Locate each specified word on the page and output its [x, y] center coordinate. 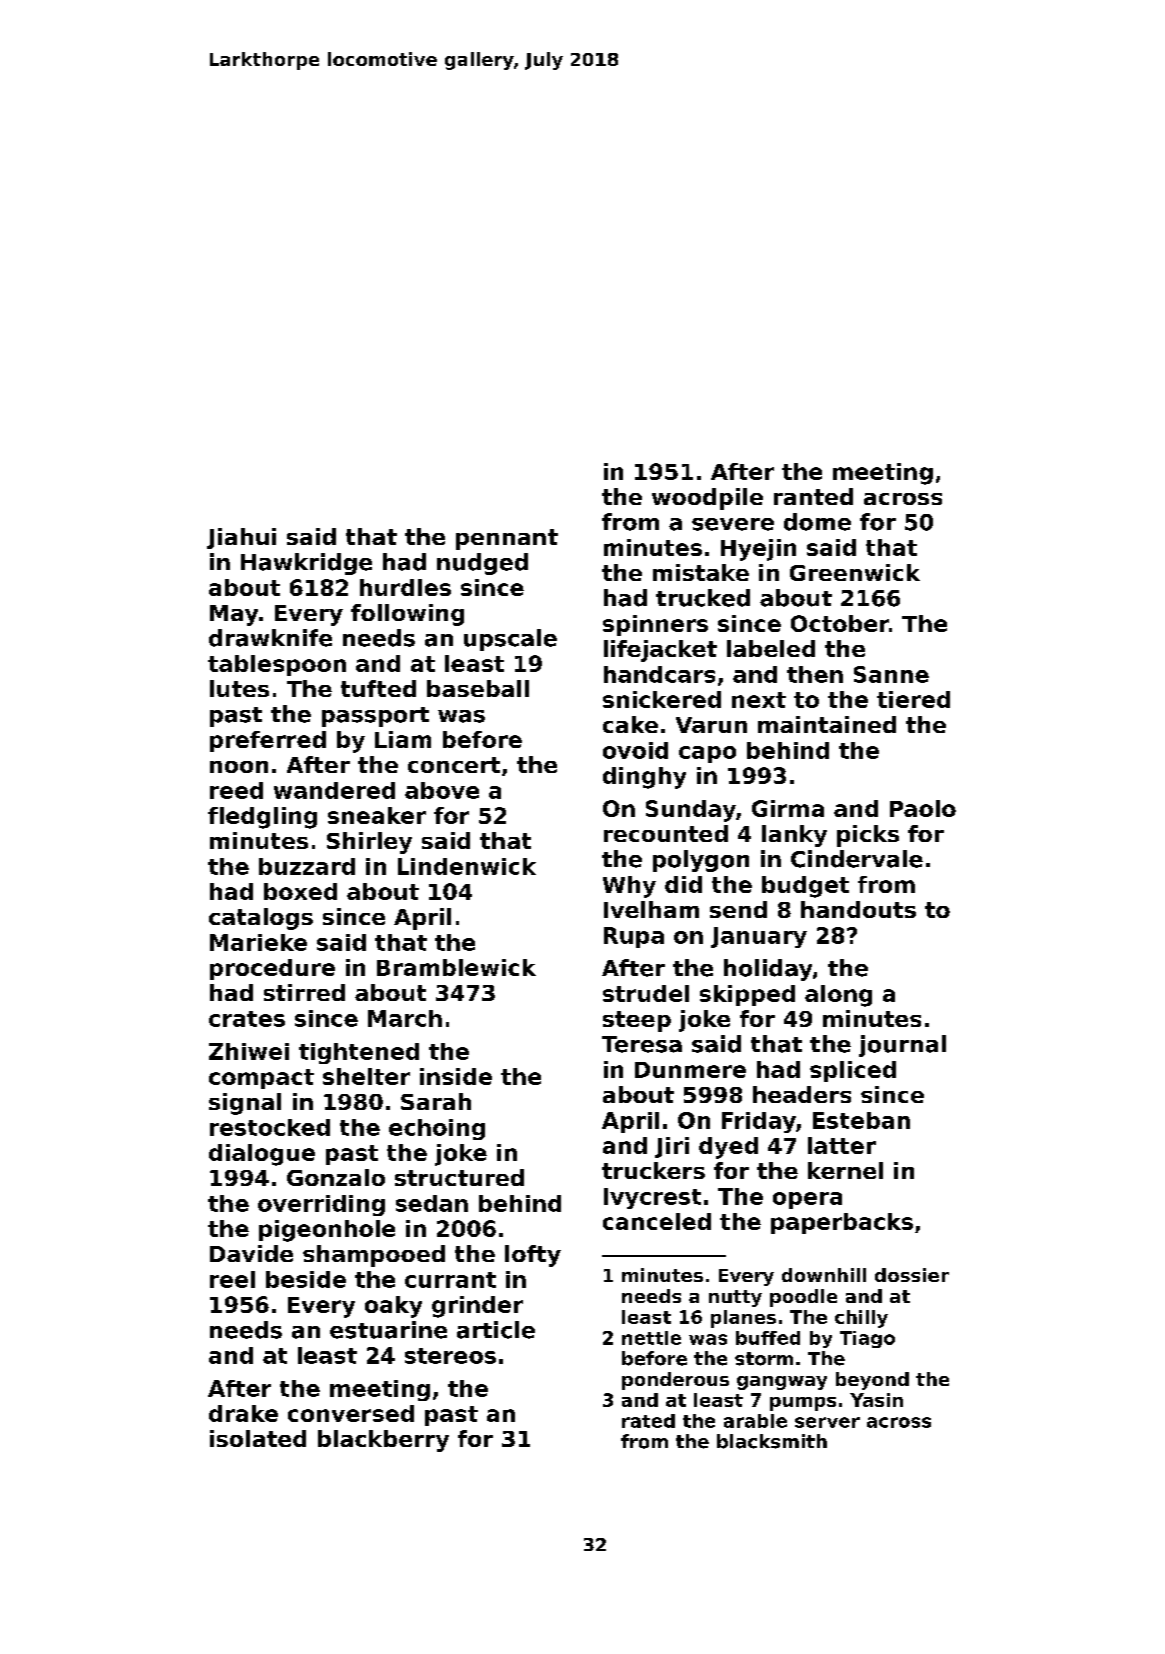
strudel [646, 993]
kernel [845, 1170]
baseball [478, 688]
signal [245, 1104]
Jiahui [241, 538]
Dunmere [690, 1070]
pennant [507, 539]
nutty [735, 1298]
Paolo [923, 808]
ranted [813, 496]
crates [247, 1019]
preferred [268, 741]
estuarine [388, 1330]
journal [902, 1046]
